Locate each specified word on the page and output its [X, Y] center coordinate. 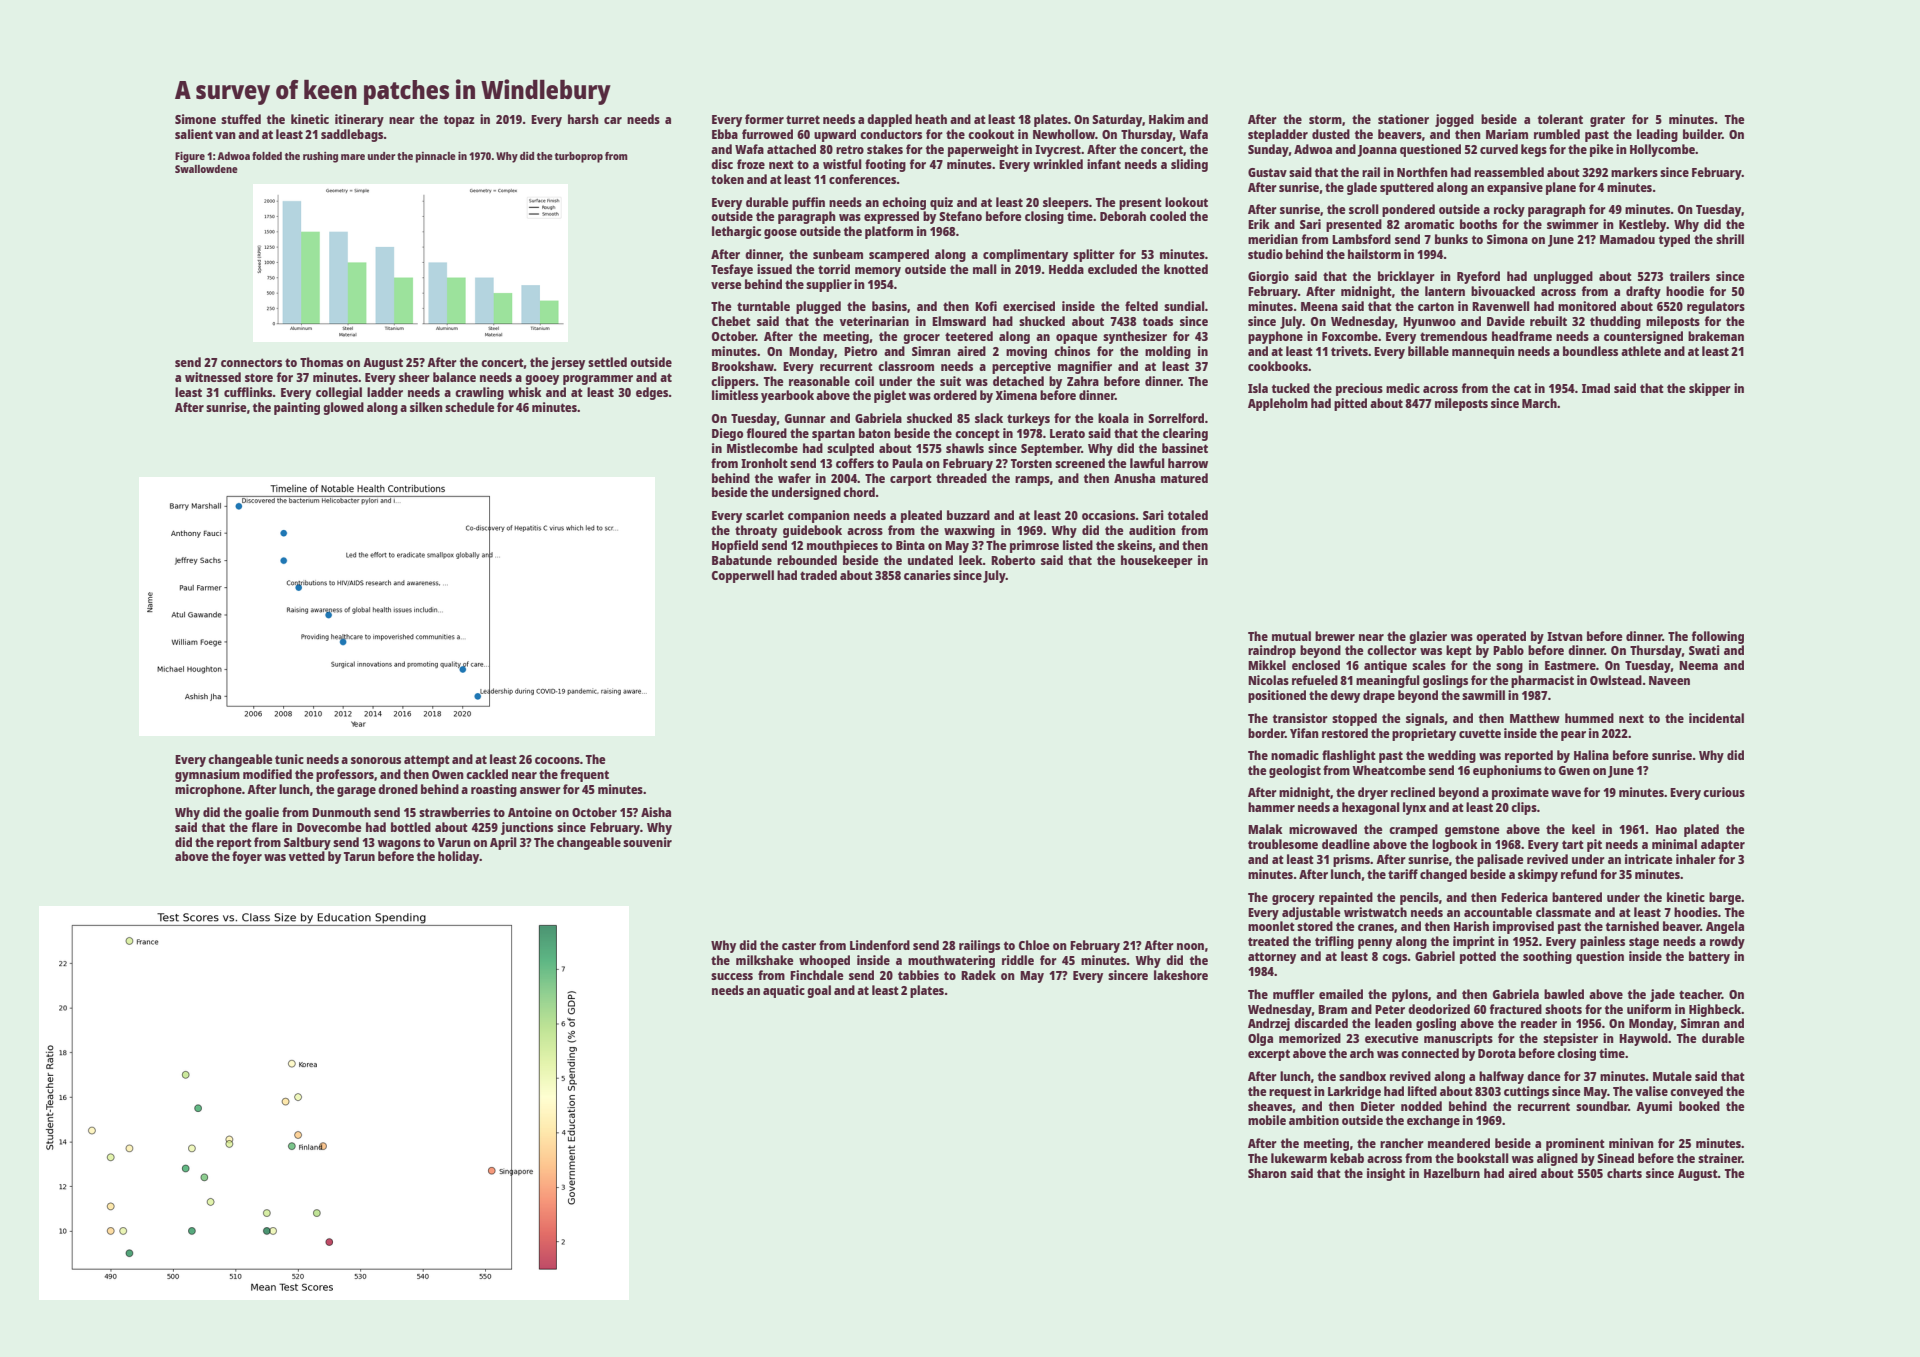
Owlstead [1616, 680]
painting [297, 408]
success [732, 976]
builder [1702, 134]
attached [791, 149]
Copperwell [743, 576]
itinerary [359, 120]
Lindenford [880, 945]
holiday [459, 857]
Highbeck [1715, 1010]
